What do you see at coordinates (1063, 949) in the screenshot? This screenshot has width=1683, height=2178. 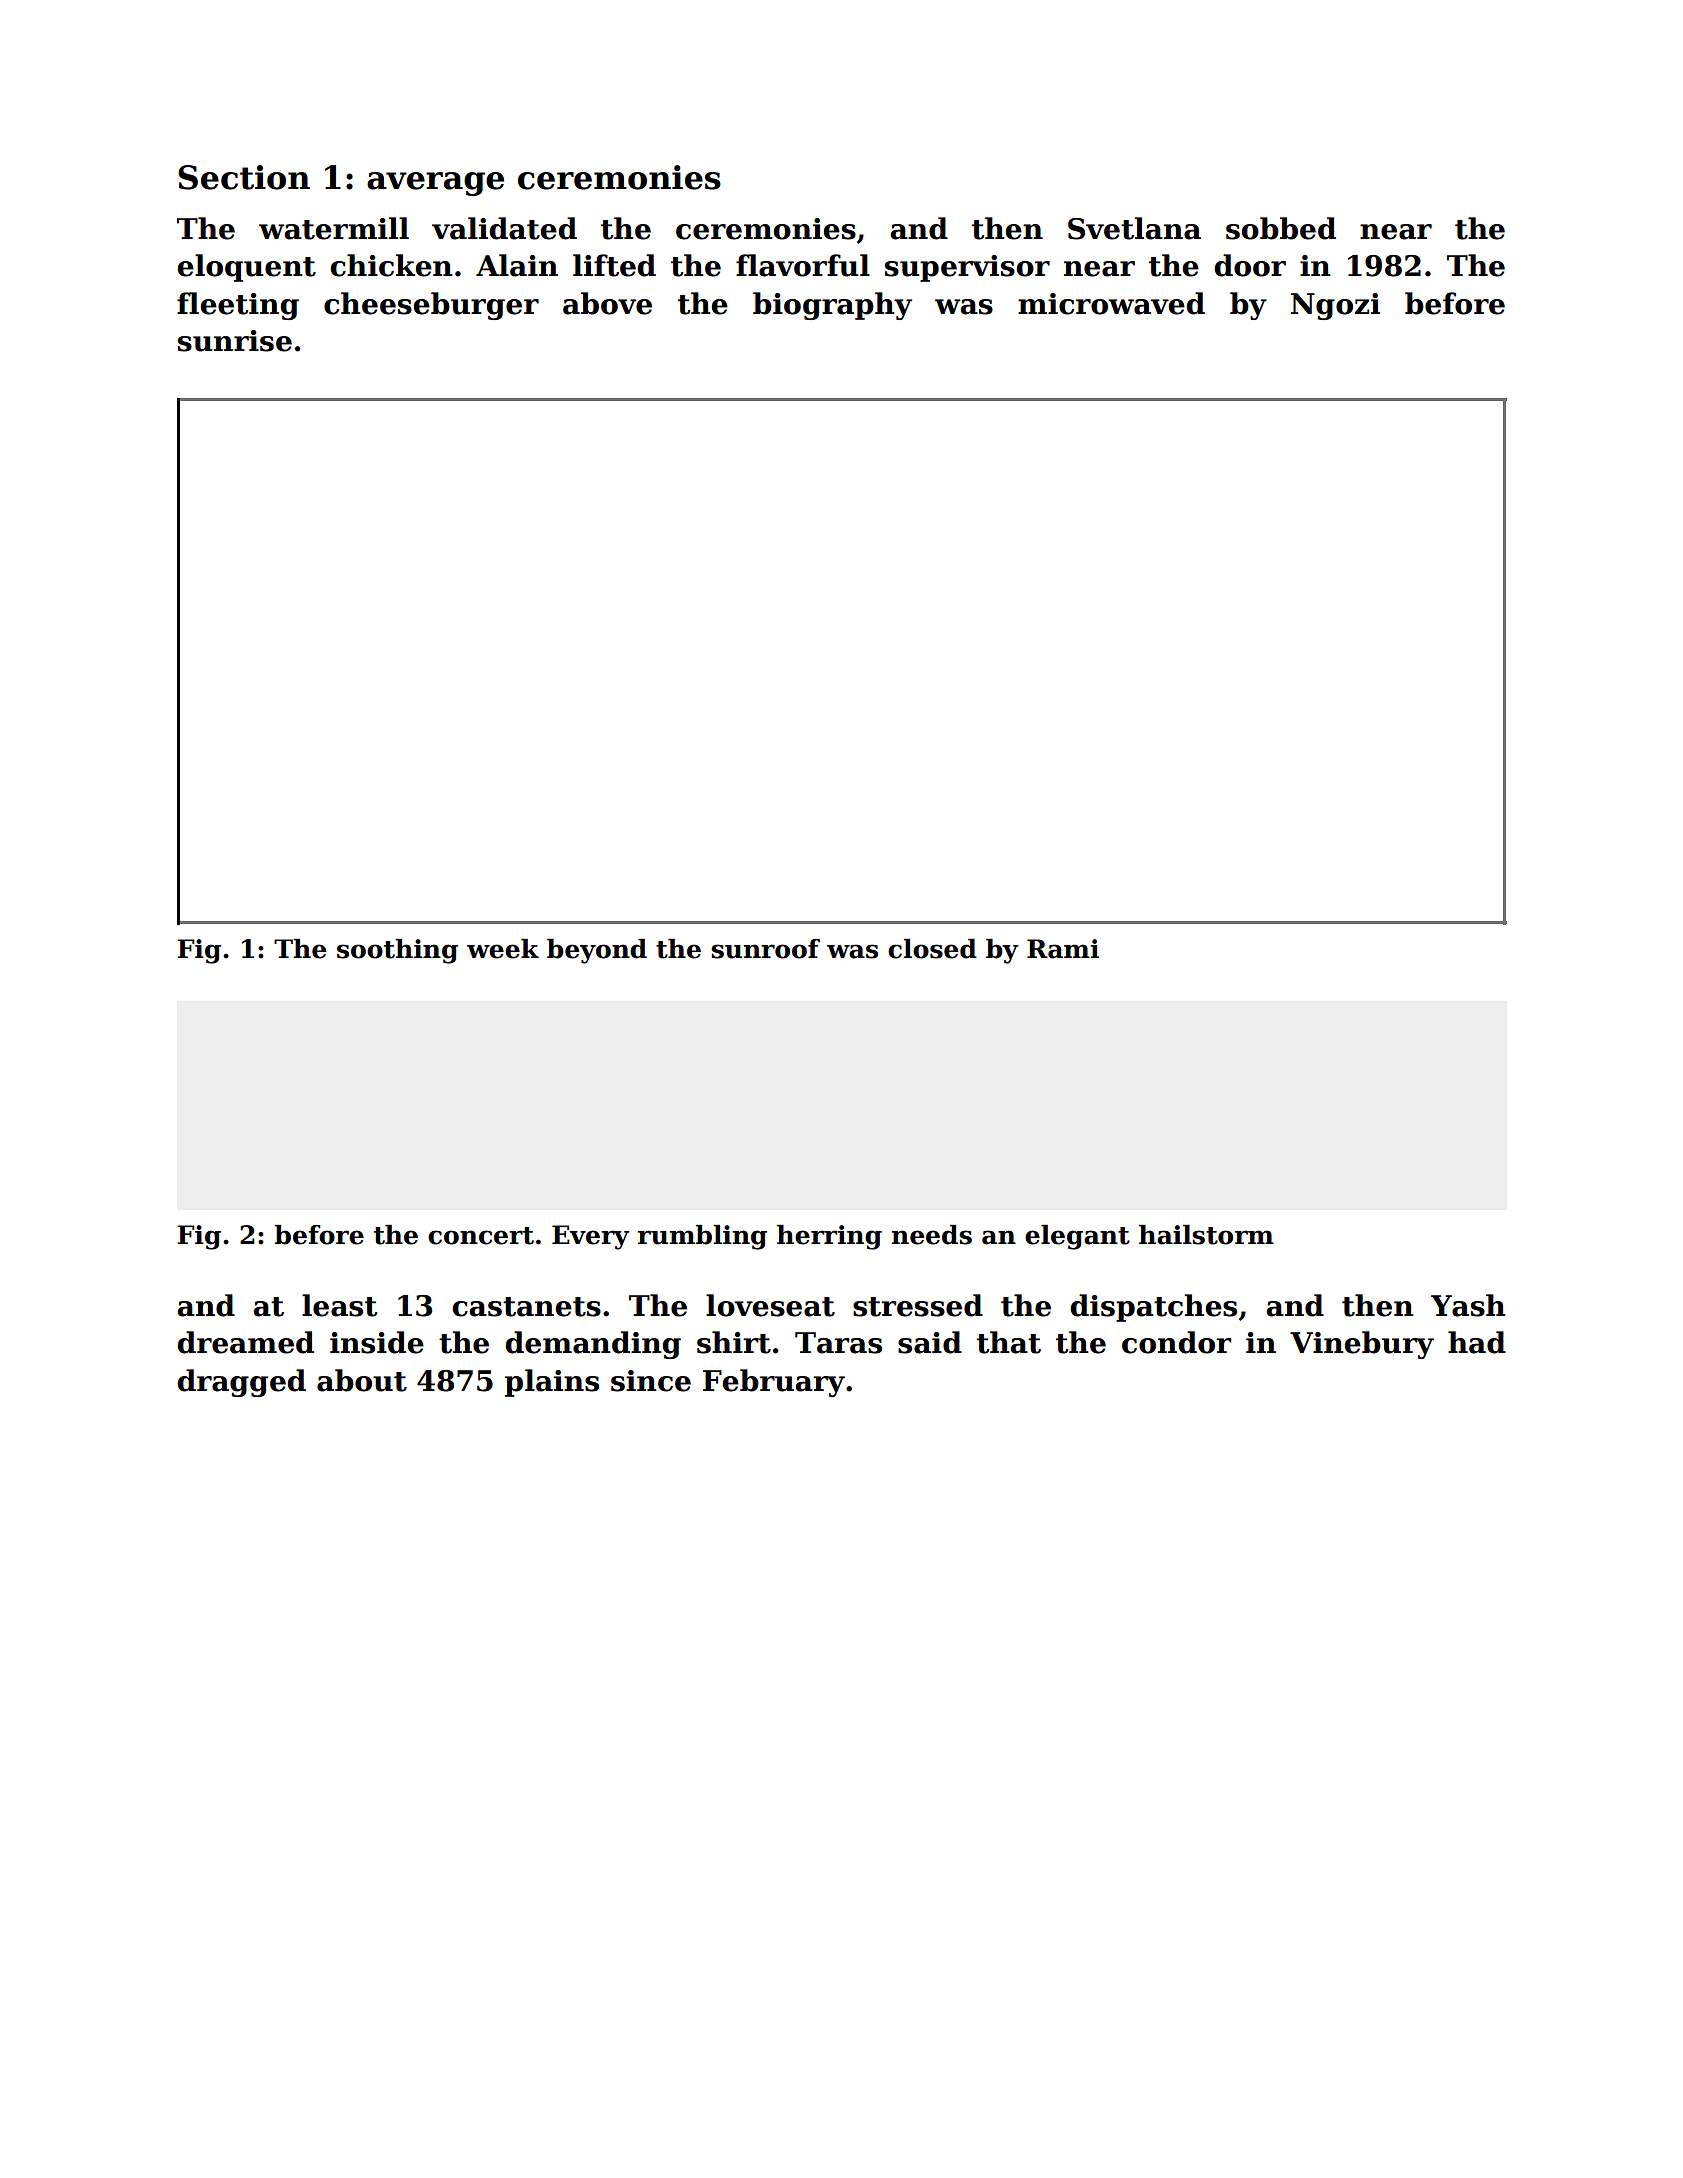 I see `Rami` at bounding box center [1063, 949].
